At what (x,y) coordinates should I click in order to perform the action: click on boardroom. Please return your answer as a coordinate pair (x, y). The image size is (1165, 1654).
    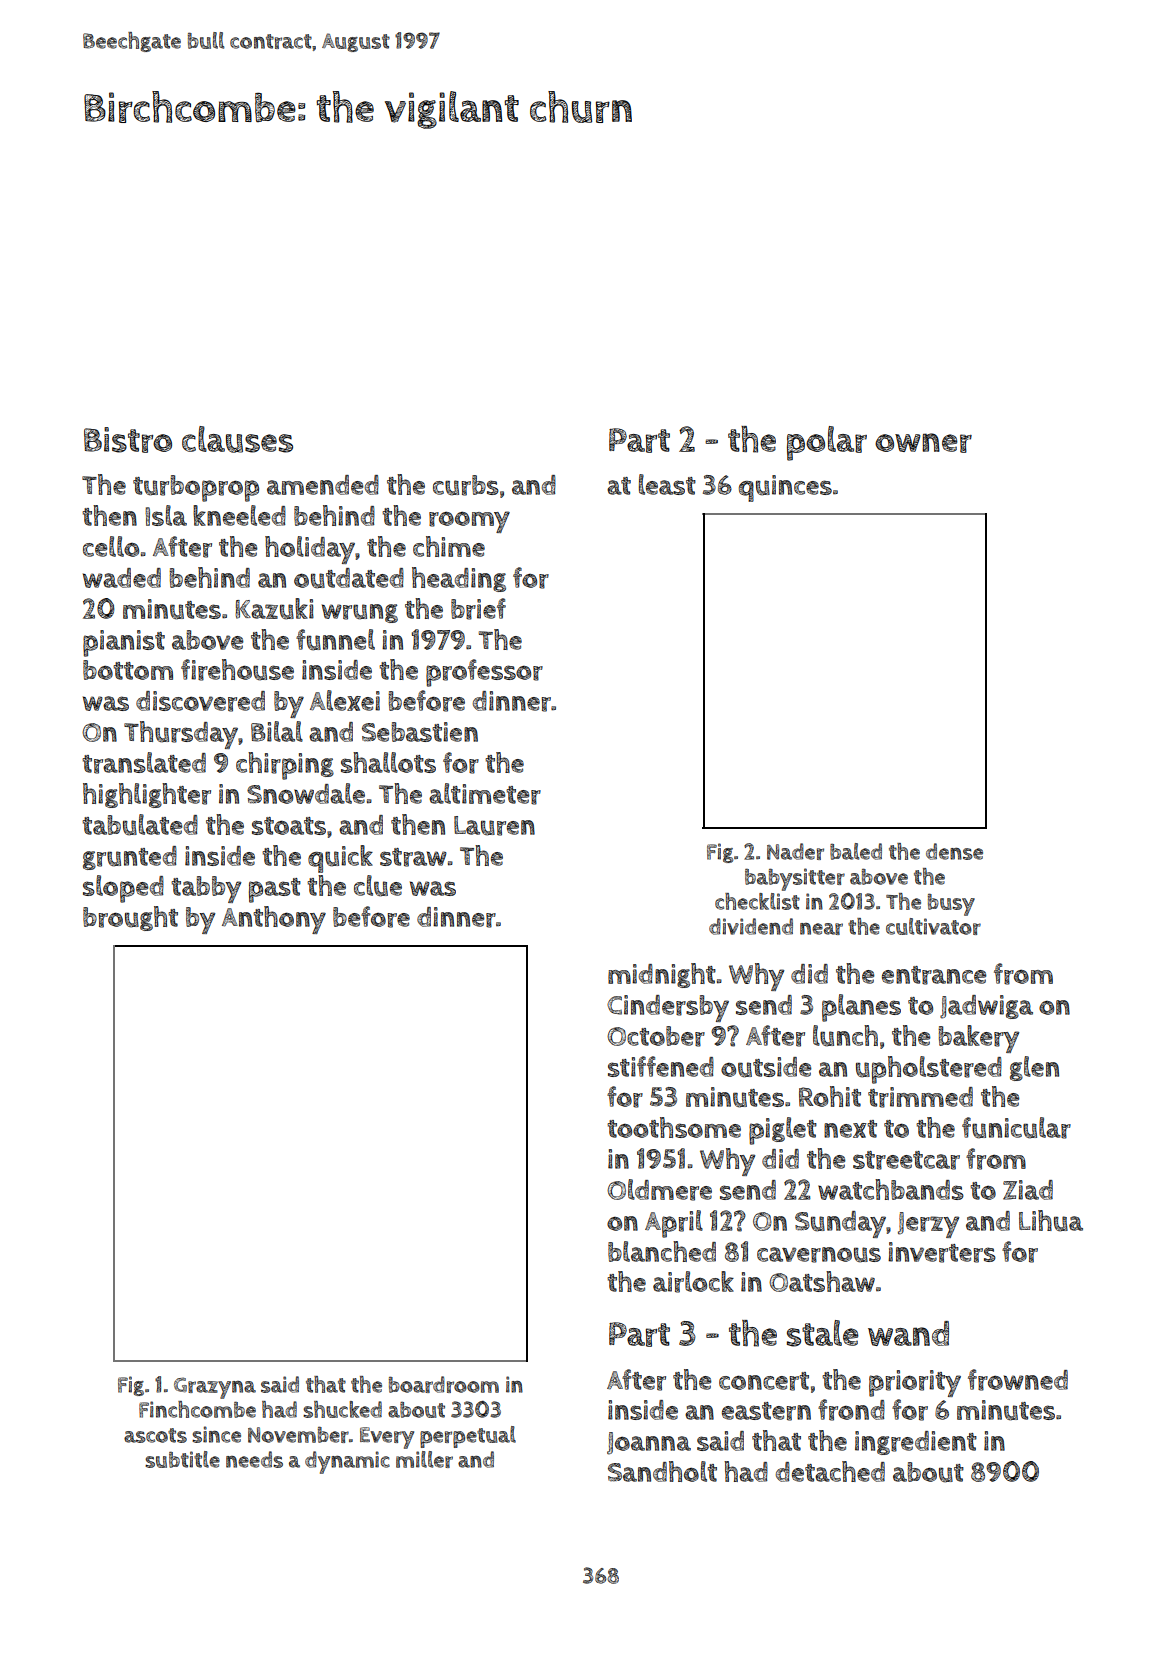
    Looking at the image, I should click on (444, 1384).
